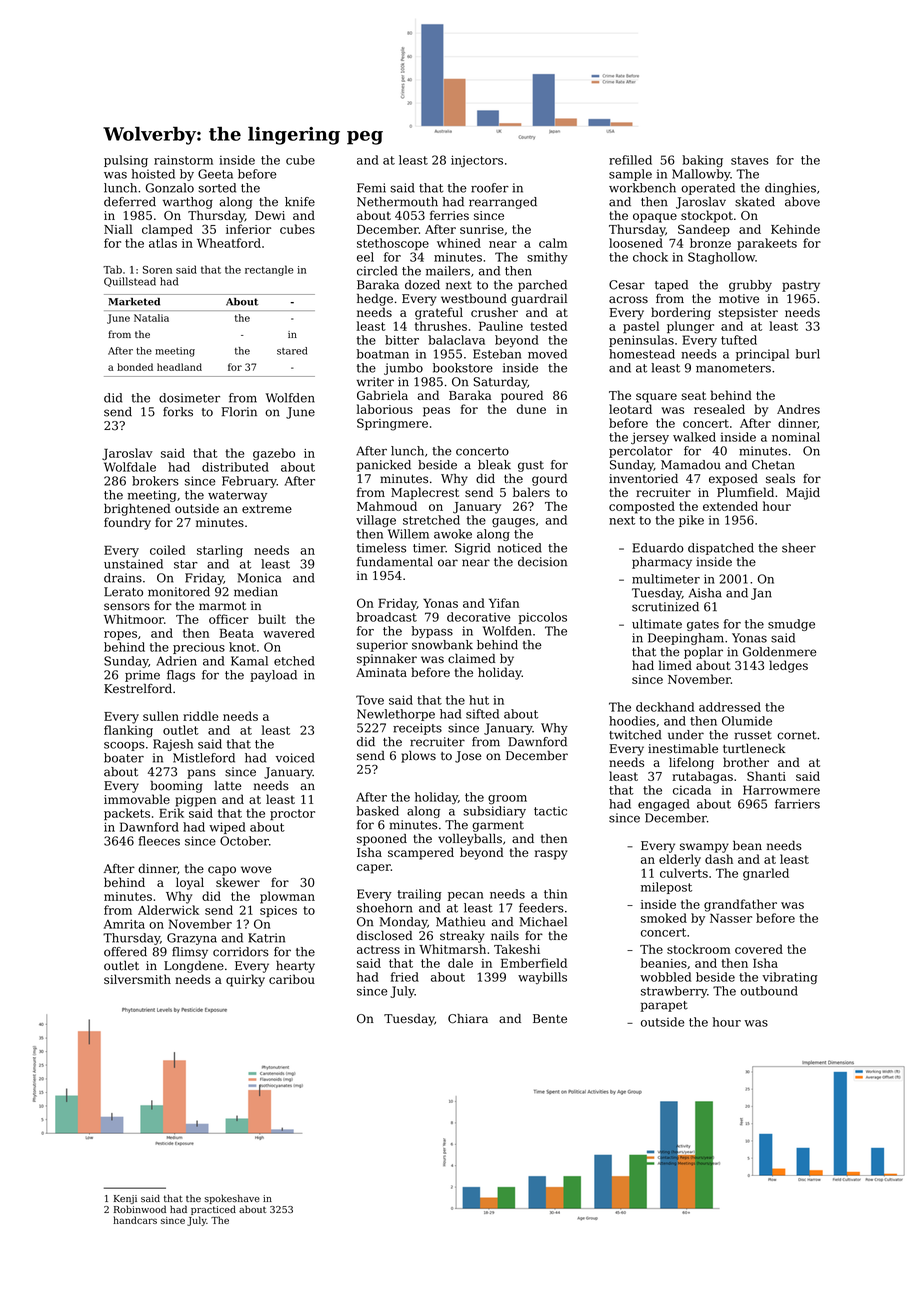 The height and width of the screenshot is (1308, 924). Describe the element at coordinates (171, 813) in the screenshot. I see `Erik` at that location.
